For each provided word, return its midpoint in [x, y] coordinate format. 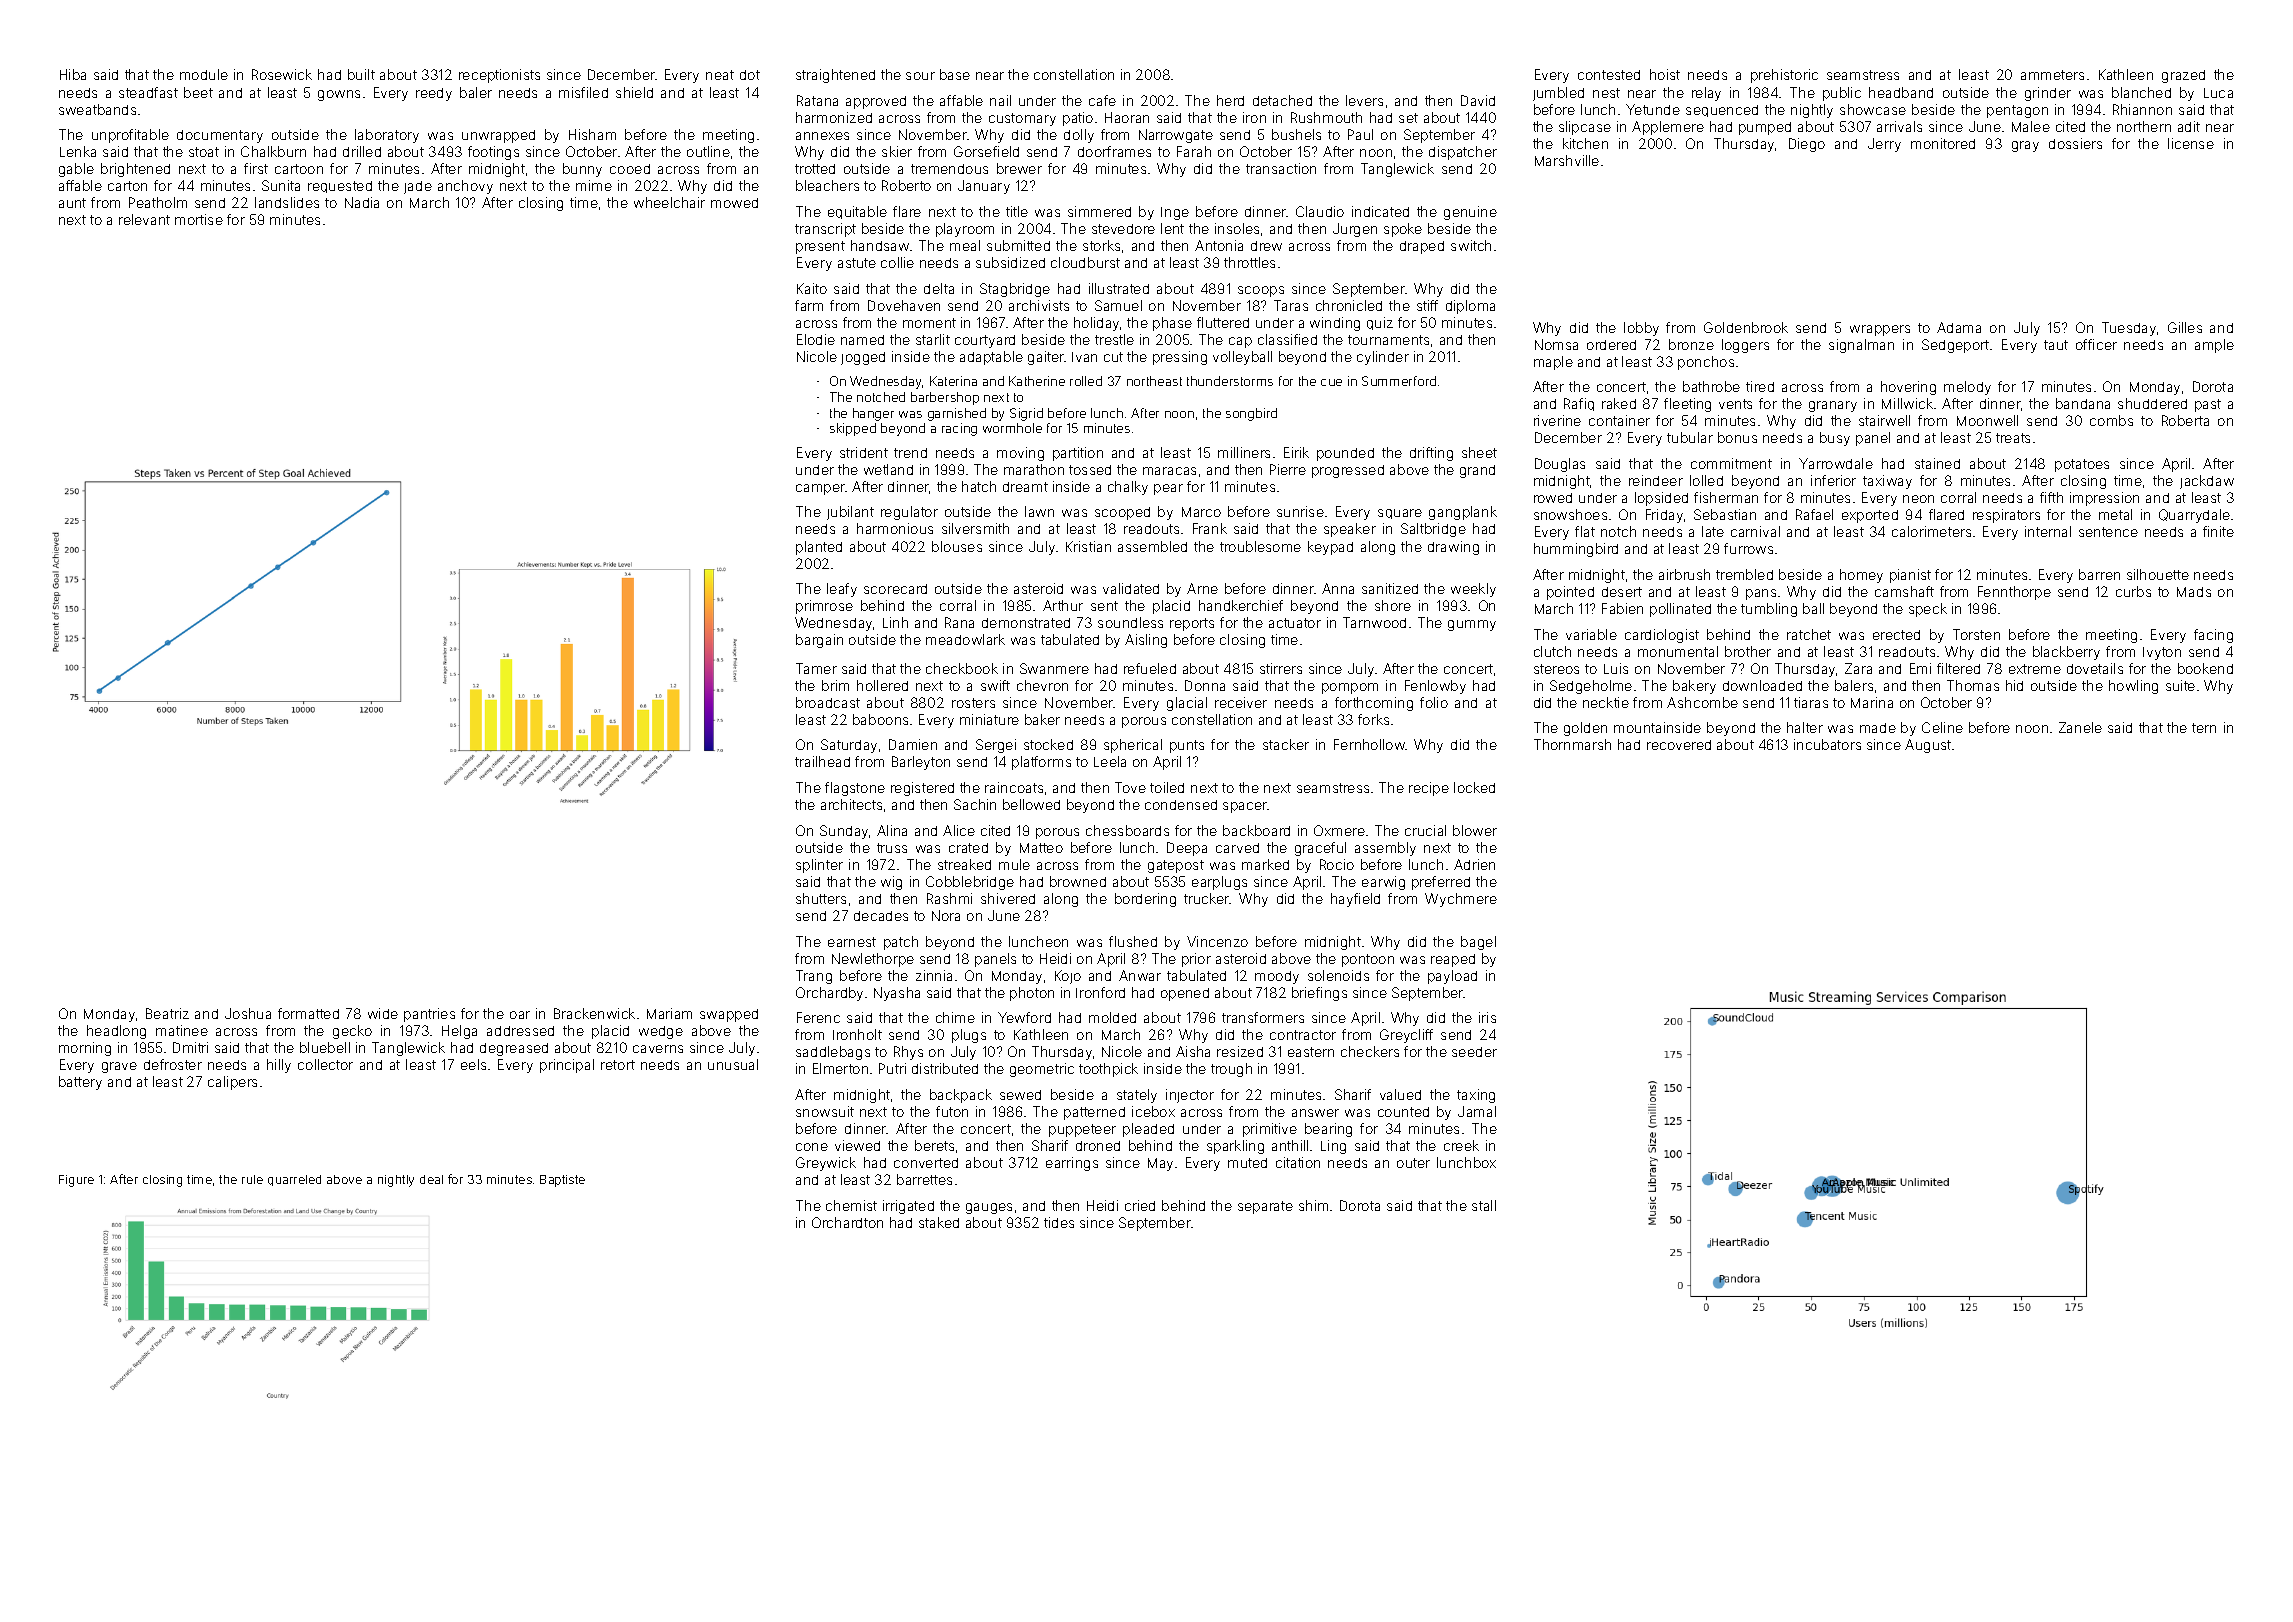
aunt [72, 203]
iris [1487, 1017]
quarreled [294, 1180]
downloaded [1762, 685]
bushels [1296, 134]
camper [821, 489]
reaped [1453, 960]
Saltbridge [1433, 530]
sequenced [1722, 111]
